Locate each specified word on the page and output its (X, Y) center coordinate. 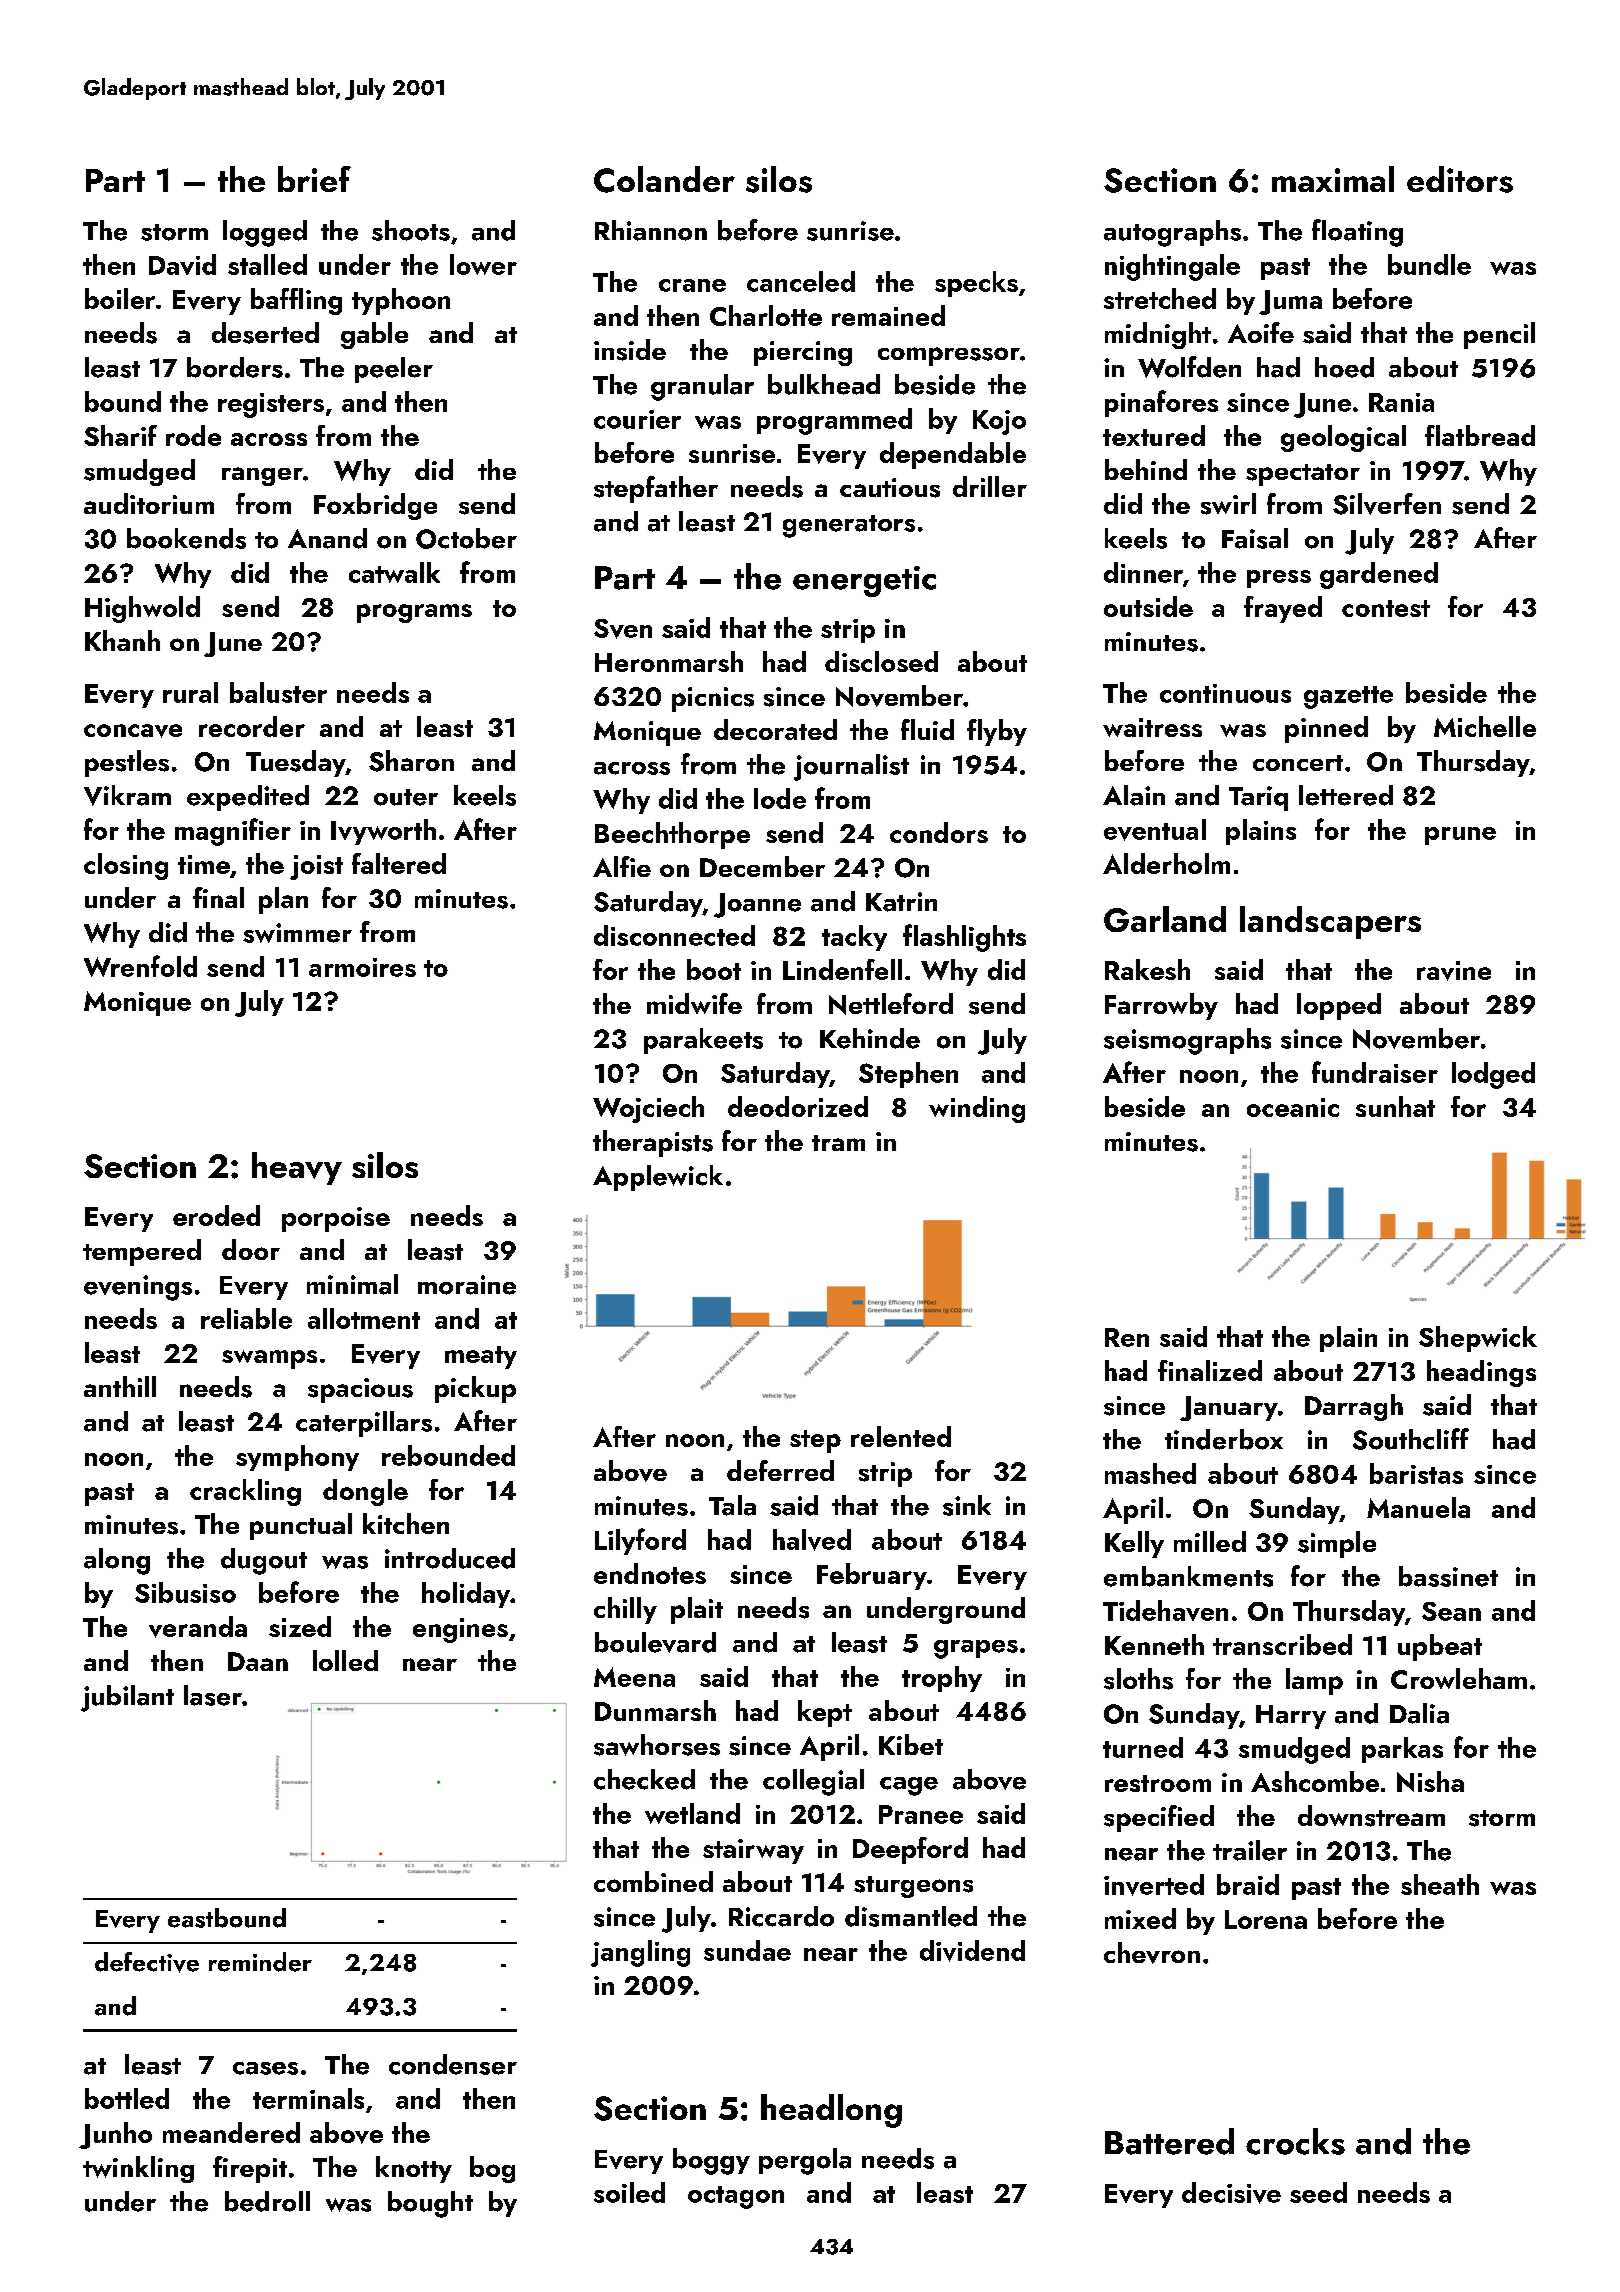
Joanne (757, 905)
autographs (1172, 233)
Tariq (1258, 798)
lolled (345, 1660)
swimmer (297, 933)
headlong (831, 2111)
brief (314, 179)
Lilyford (640, 1541)
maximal (1333, 179)
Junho (115, 2135)
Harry (1291, 1717)
